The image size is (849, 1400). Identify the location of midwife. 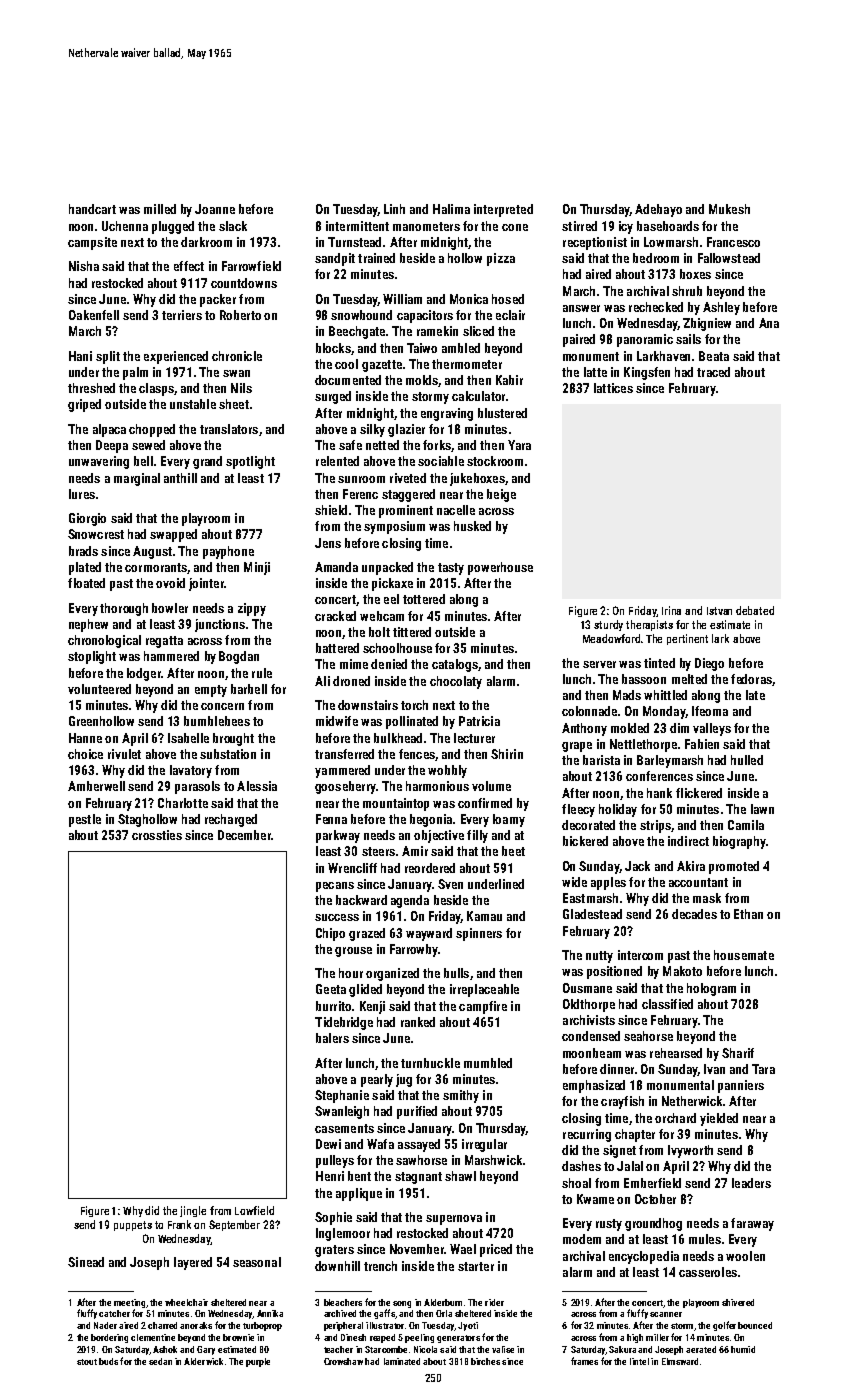
(337, 721).
